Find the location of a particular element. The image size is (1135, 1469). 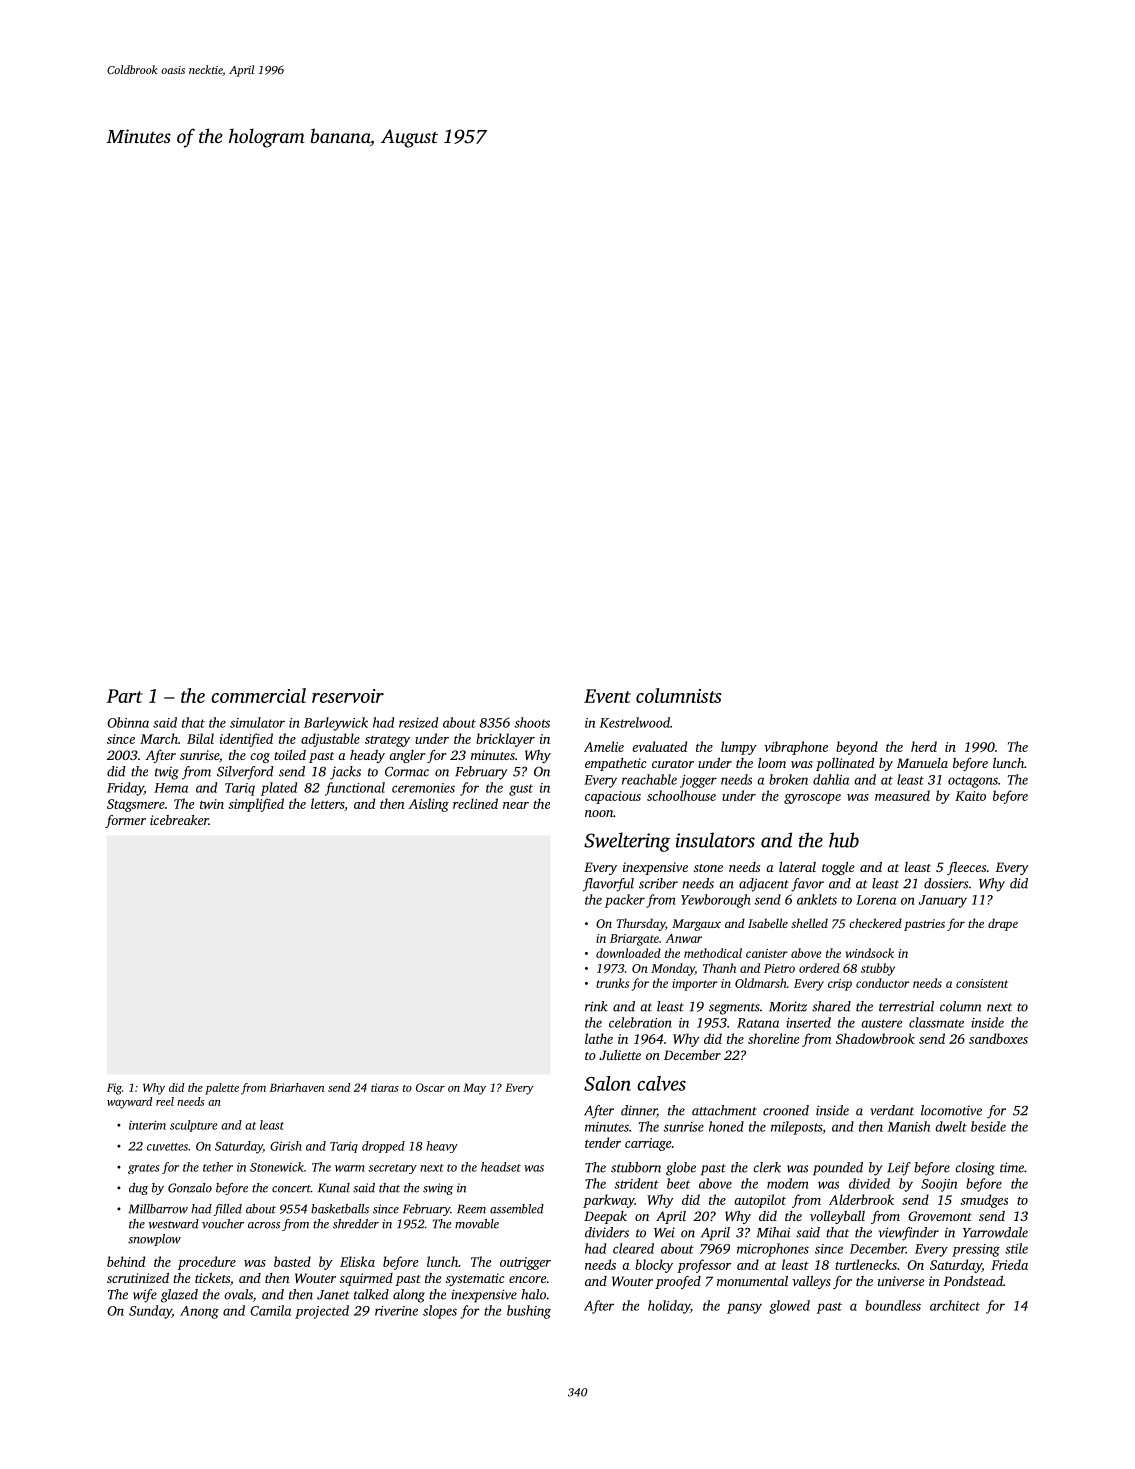

Briarhaven is located at coordinates (297, 1087).
